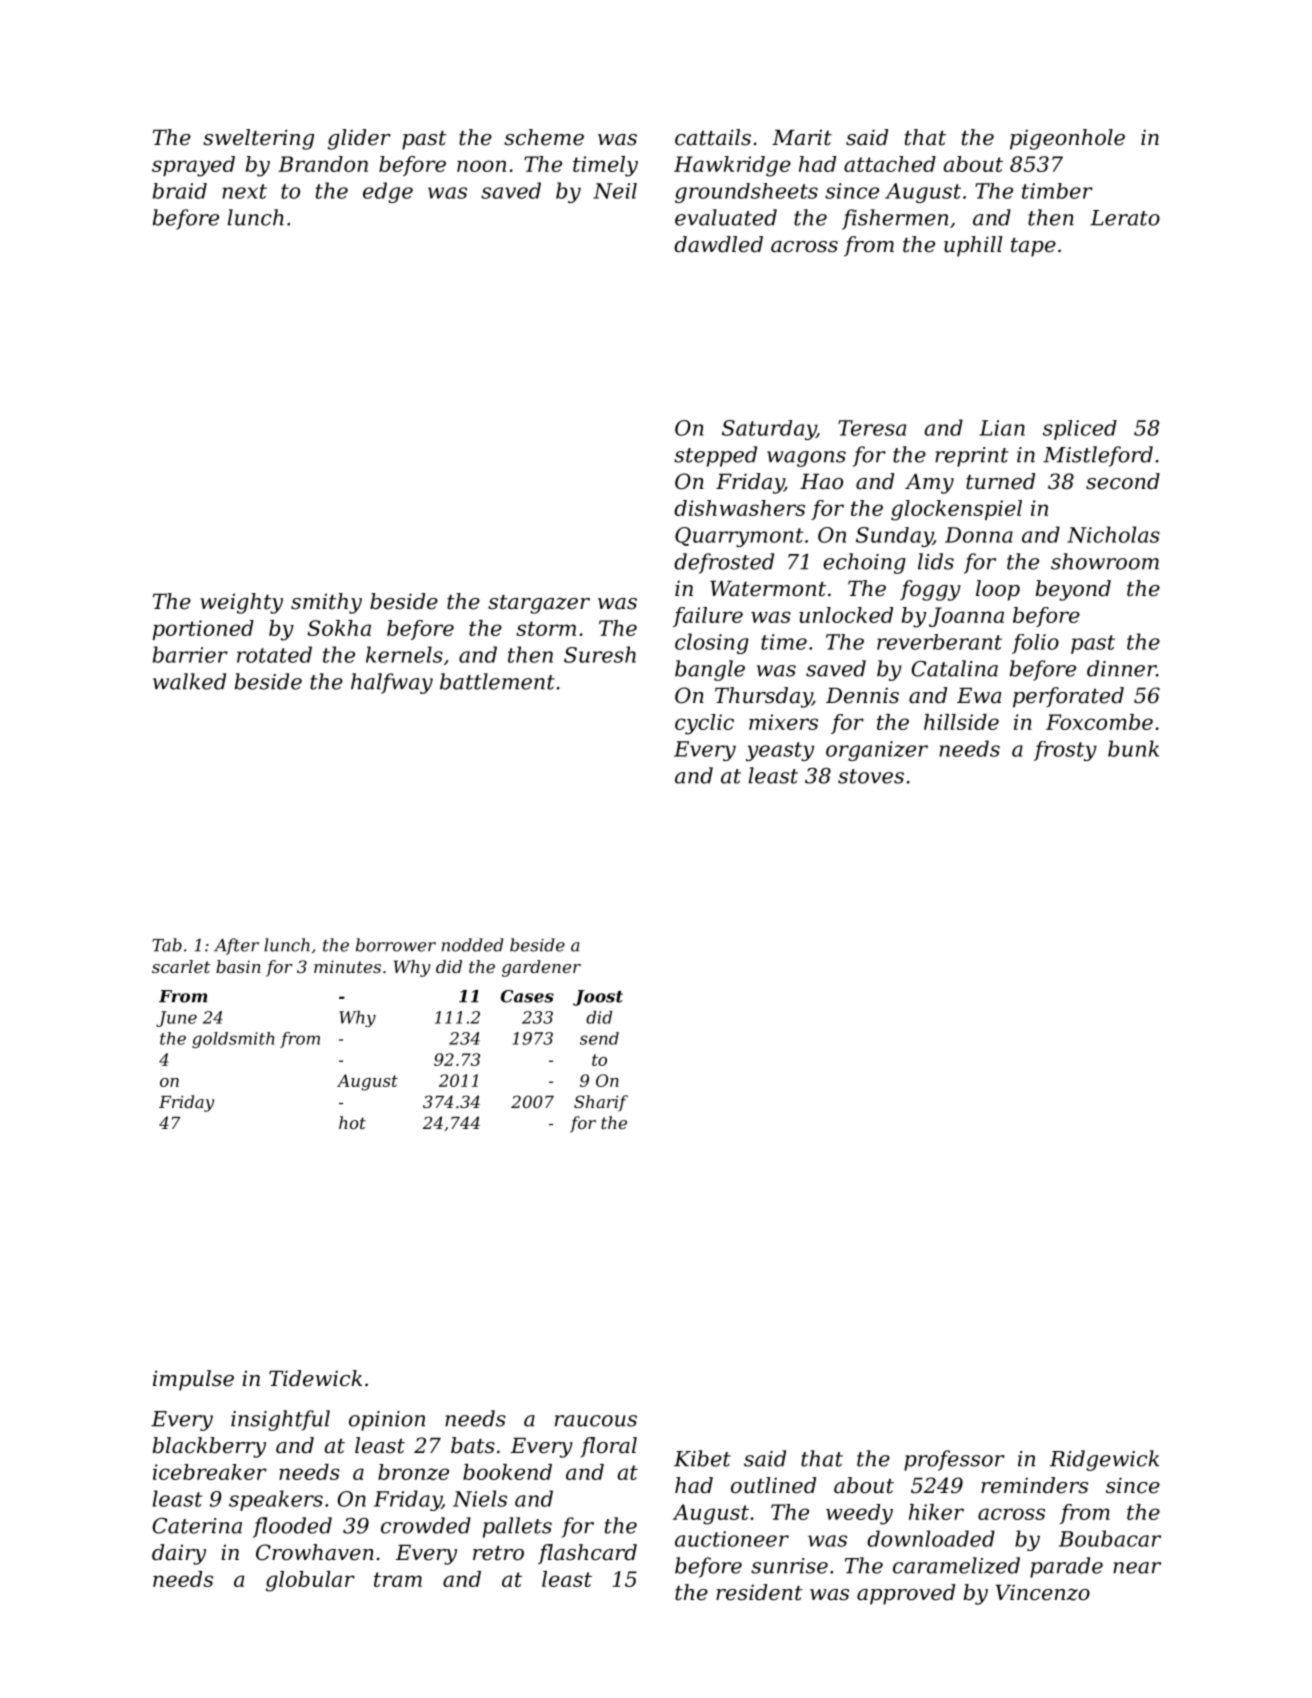 The width and height of the document is (1312, 1698). What do you see at coordinates (189, 681) in the document?
I see `walked` at bounding box center [189, 681].
